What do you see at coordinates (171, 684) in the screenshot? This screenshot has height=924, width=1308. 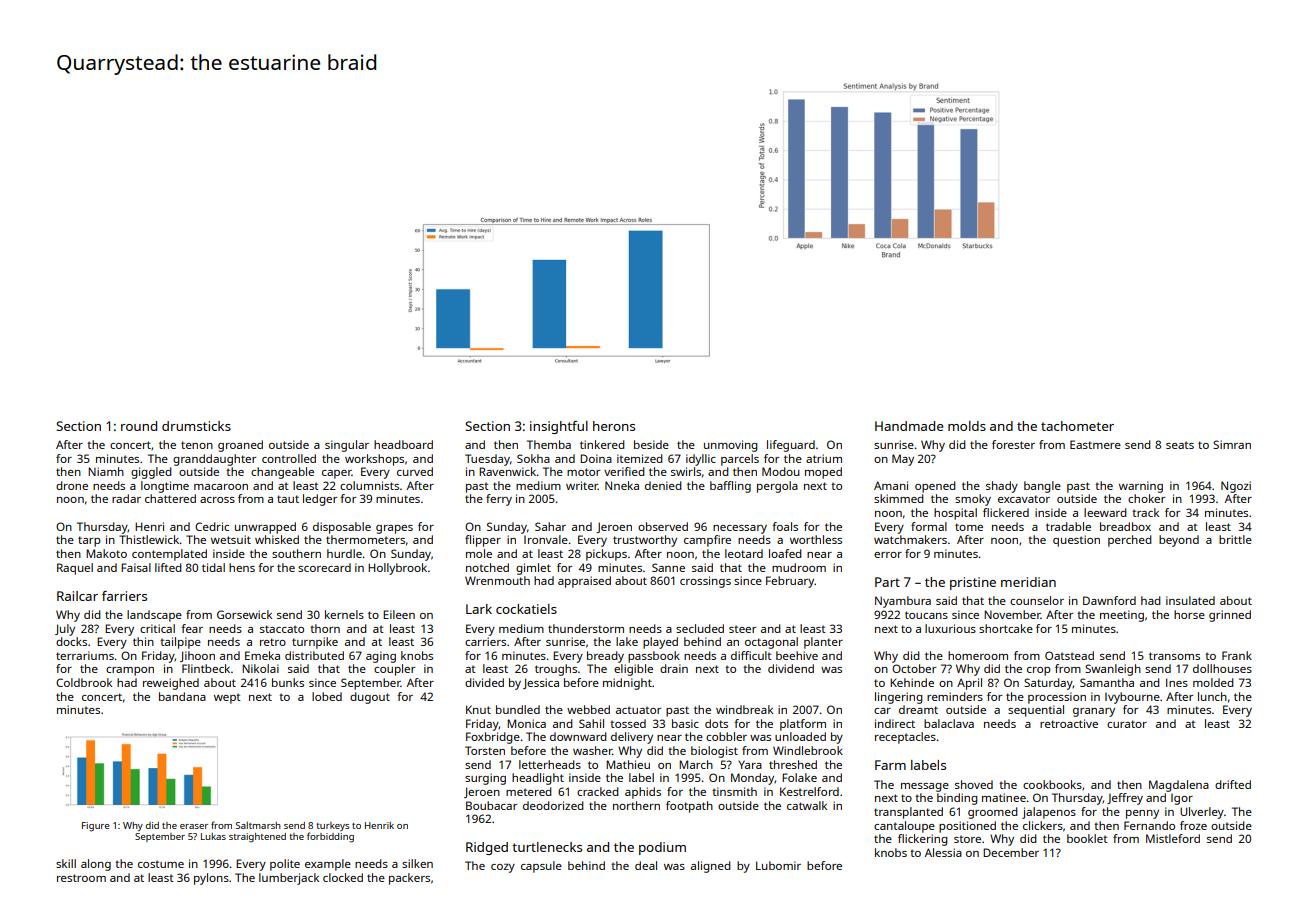 I see `reweighed` at bounding box center [171, 684].
